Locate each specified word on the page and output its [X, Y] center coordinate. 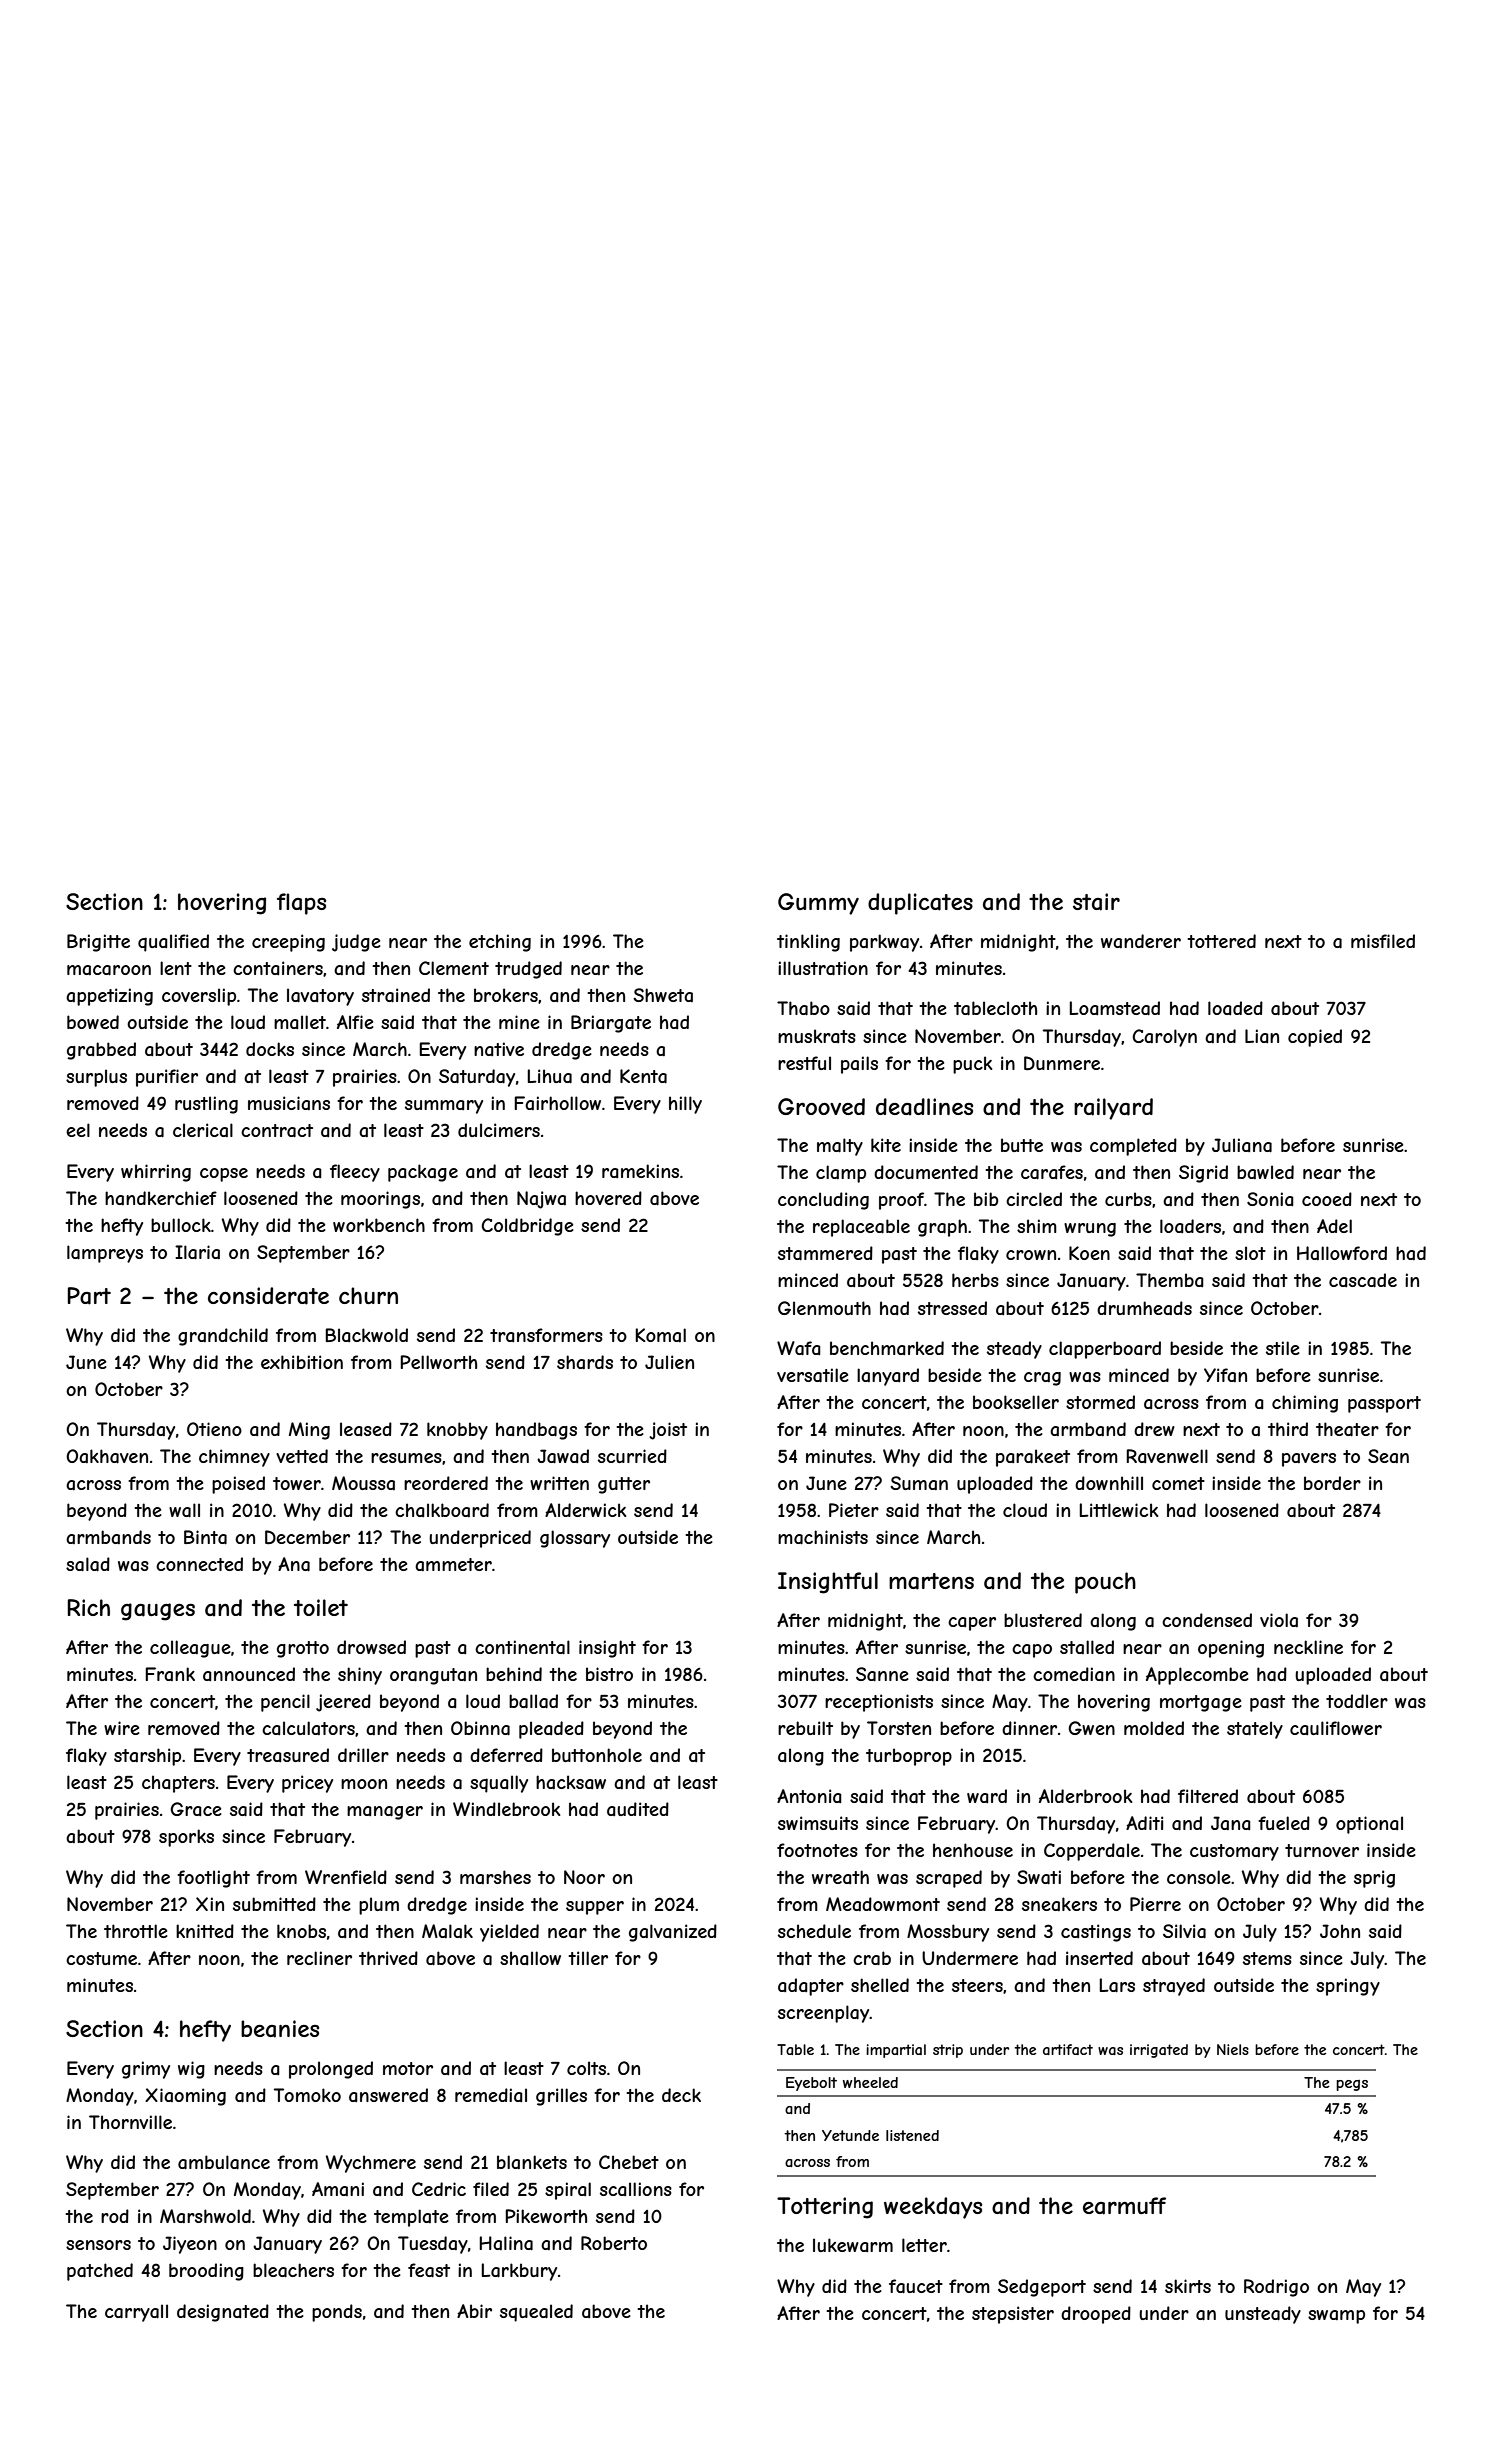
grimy [146, 2070]
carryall [136, 2313]
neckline [1308, 1647]
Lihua [549, 1076]
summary [444, 1107]
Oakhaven [107, 1456]
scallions [636, 2189]
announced [249, 1674]
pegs [1352, 2085]
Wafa [799, 1348]
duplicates [920, 904]
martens [931, 1581]
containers [278, 968]
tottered [1221, 941]
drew [1154, 1429]
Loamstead [1114, 1008]
